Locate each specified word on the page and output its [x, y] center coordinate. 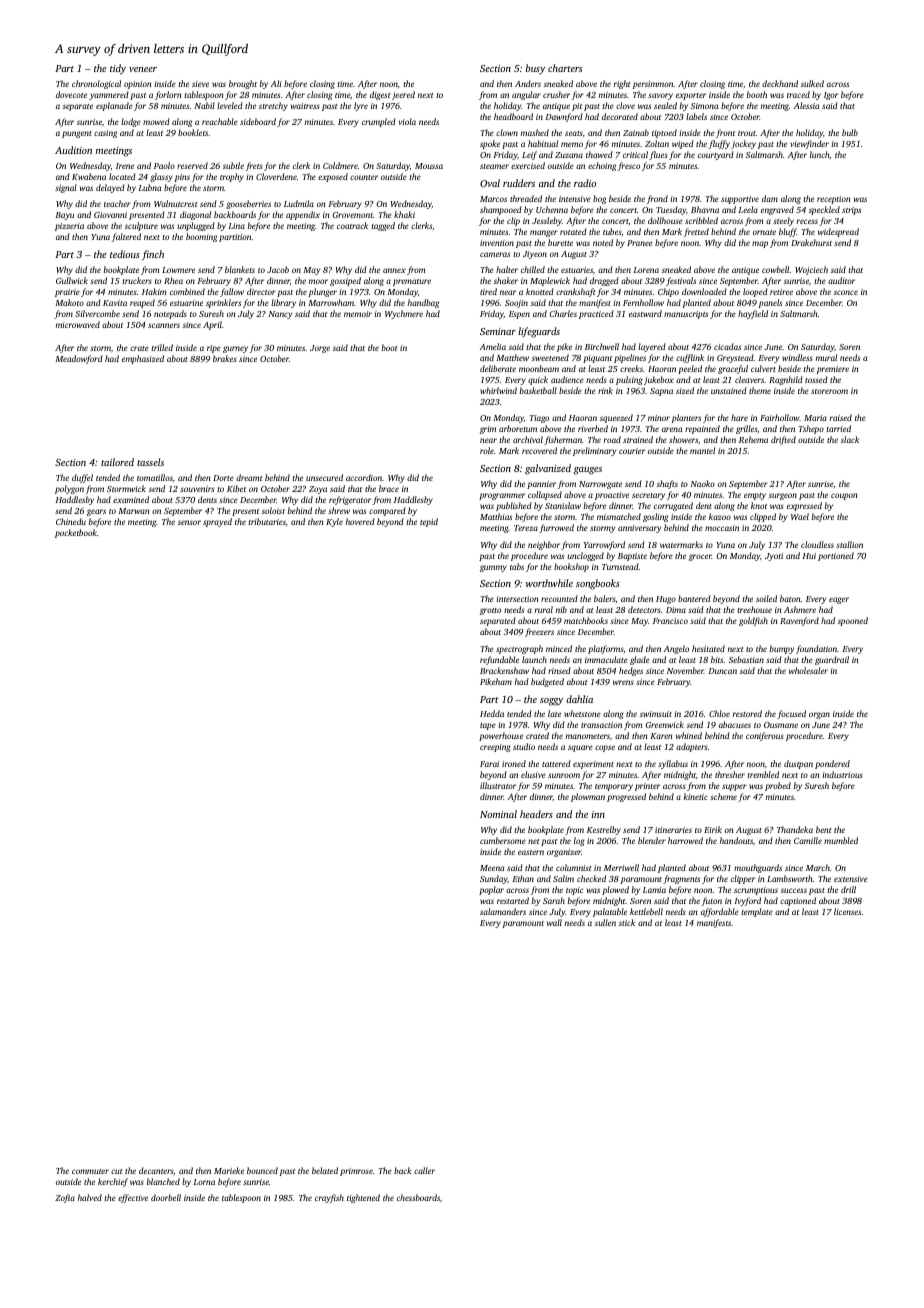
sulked [812, 83]
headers [536, 814]
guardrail [832, 660]
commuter [90, 1171]
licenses [847, 911]
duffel [82, 478]
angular [526, 95]
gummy [493, 568]
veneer [143, 69]
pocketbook [76, 533]
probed [778, 786]
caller [424, 1170]
